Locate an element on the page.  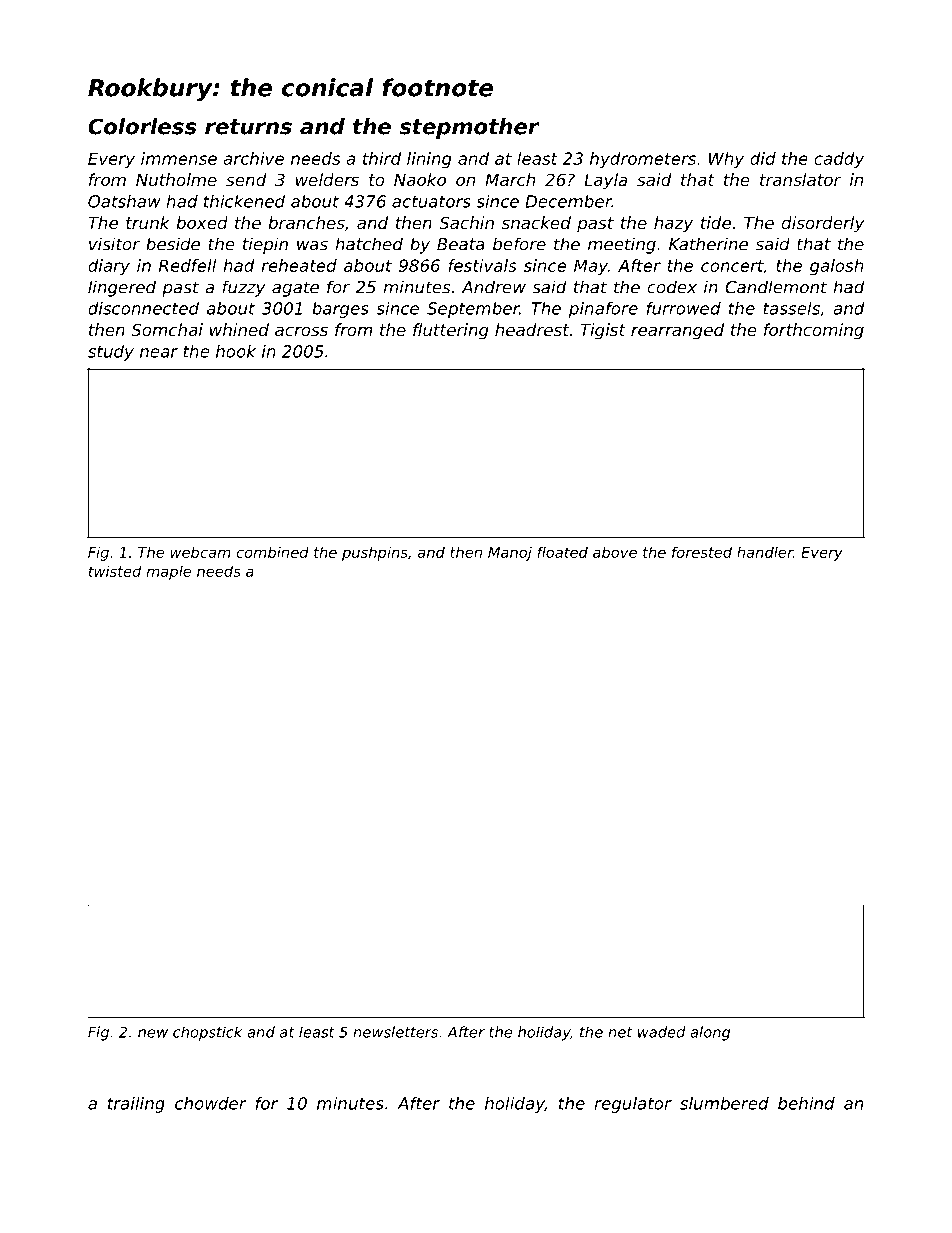
chowder is located at coordinates (211, 1103).
